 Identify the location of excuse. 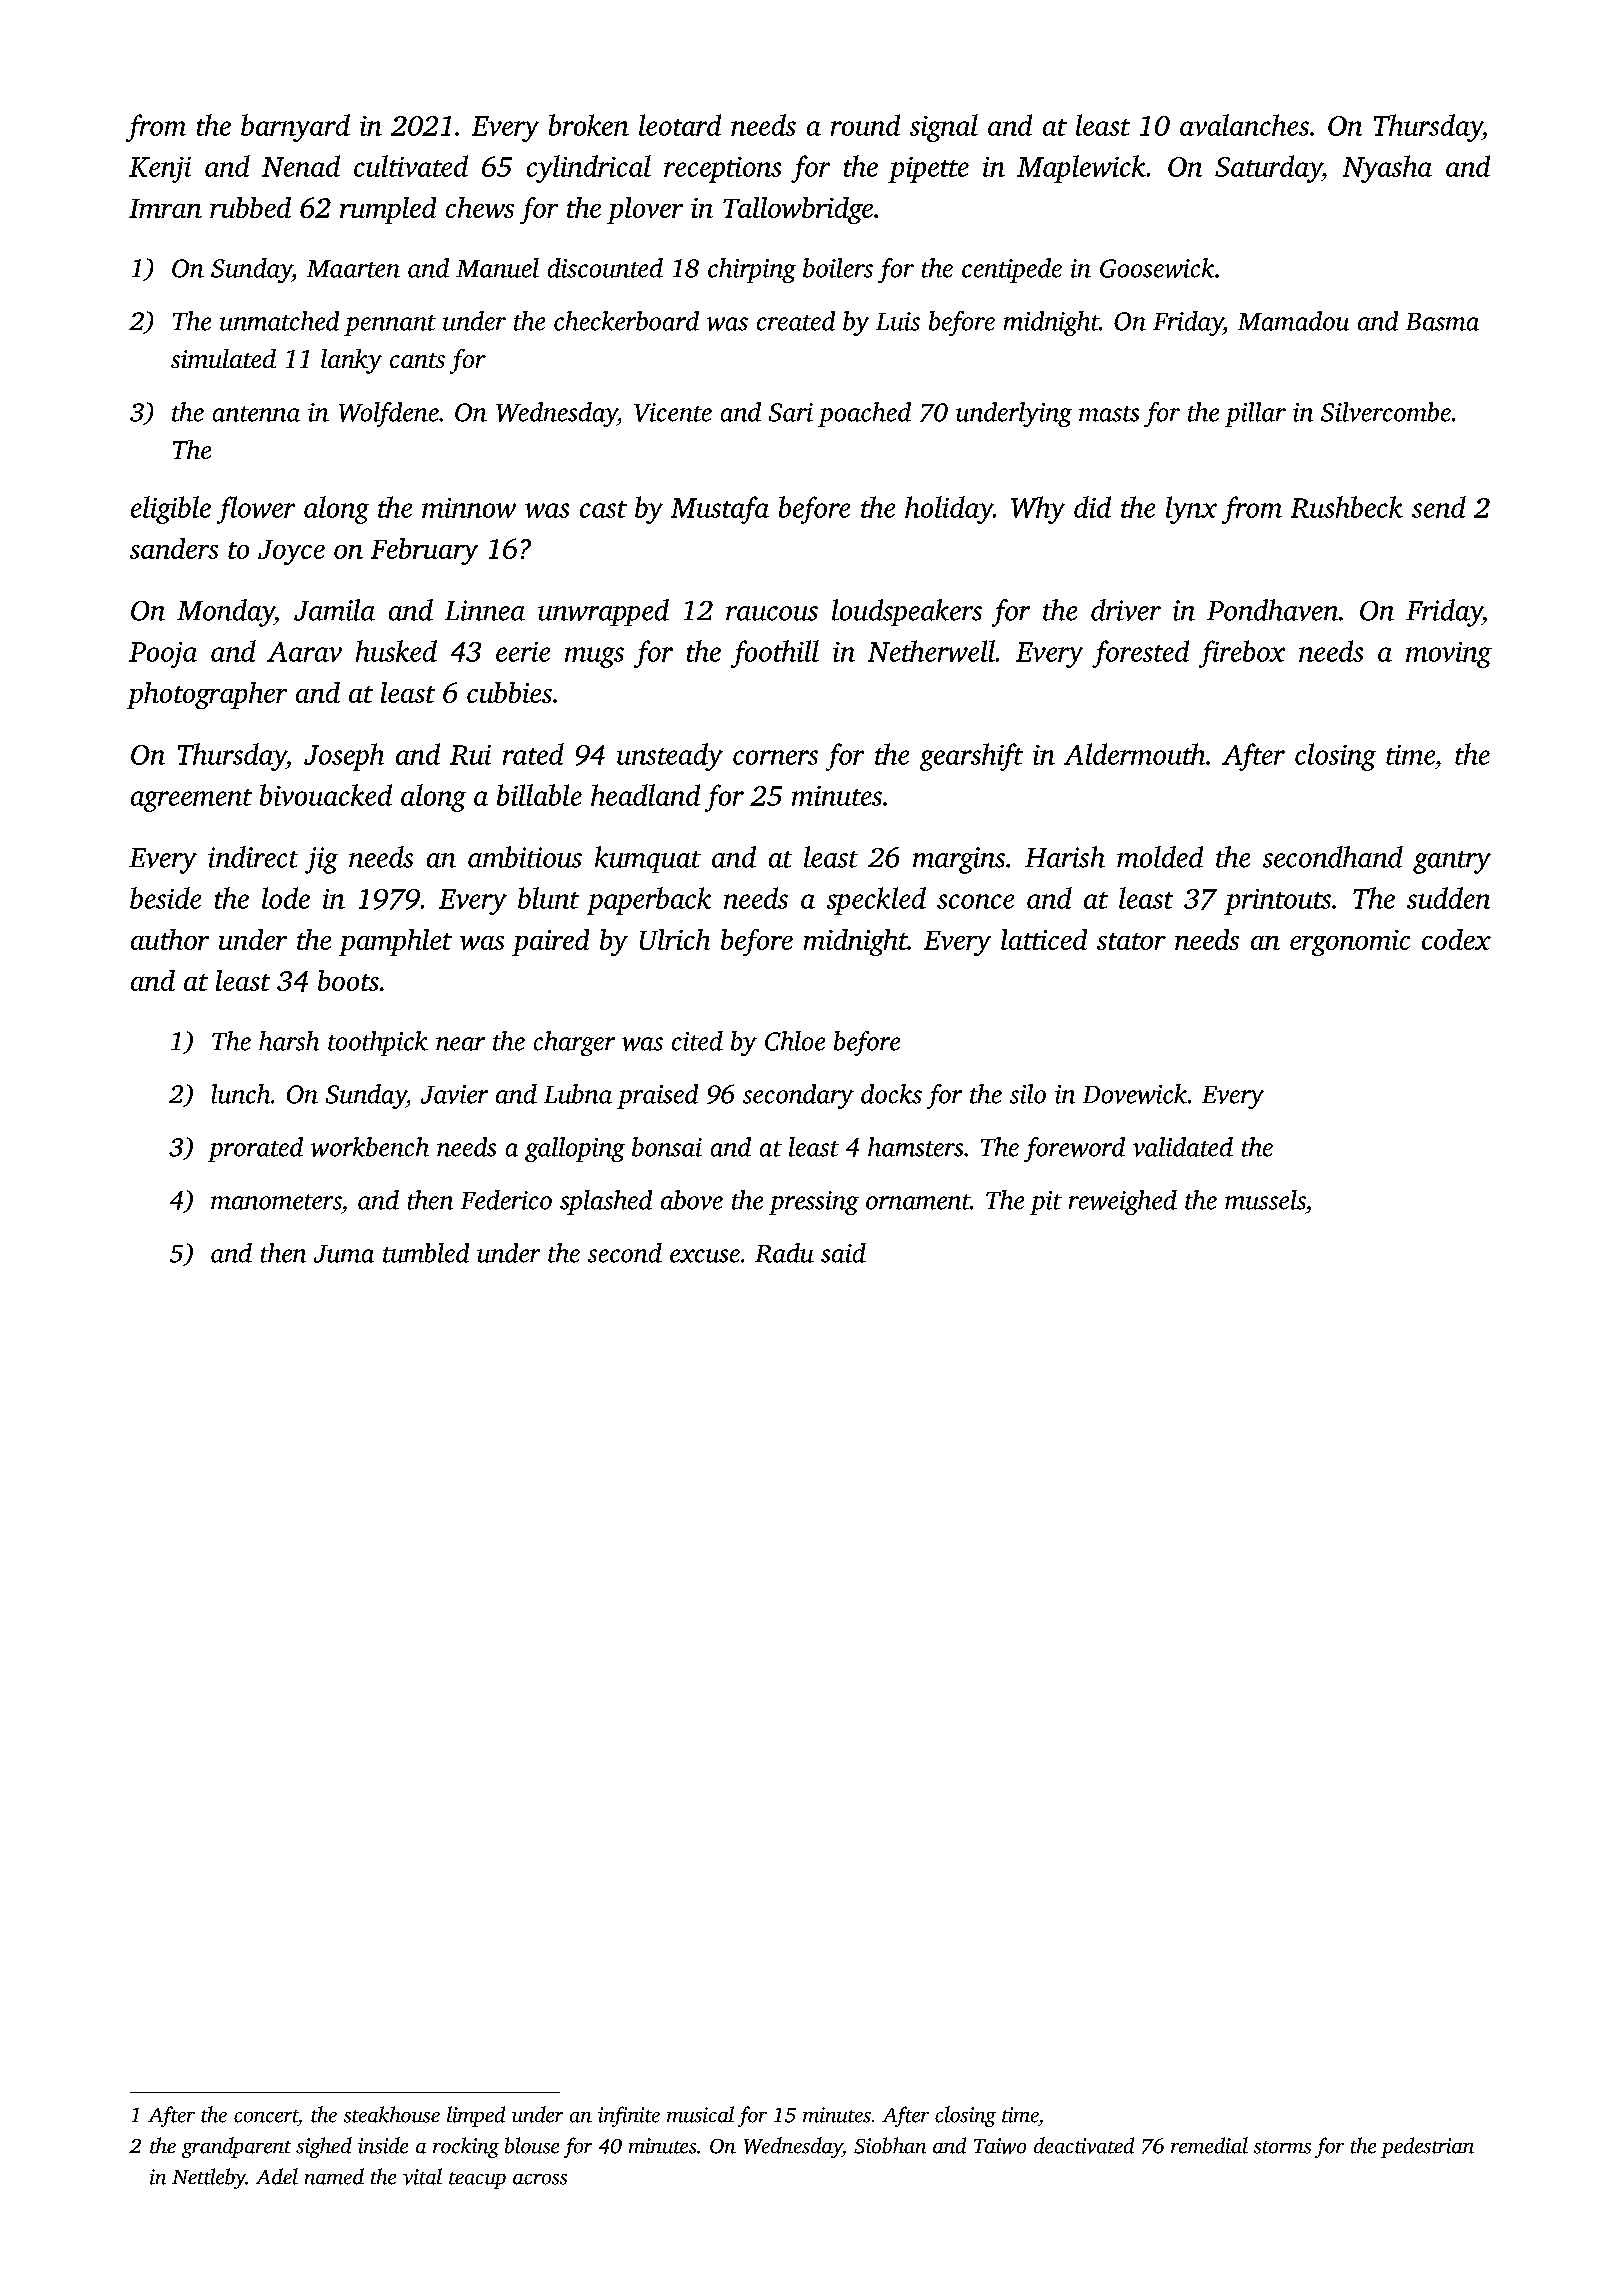
(705, 1256).
